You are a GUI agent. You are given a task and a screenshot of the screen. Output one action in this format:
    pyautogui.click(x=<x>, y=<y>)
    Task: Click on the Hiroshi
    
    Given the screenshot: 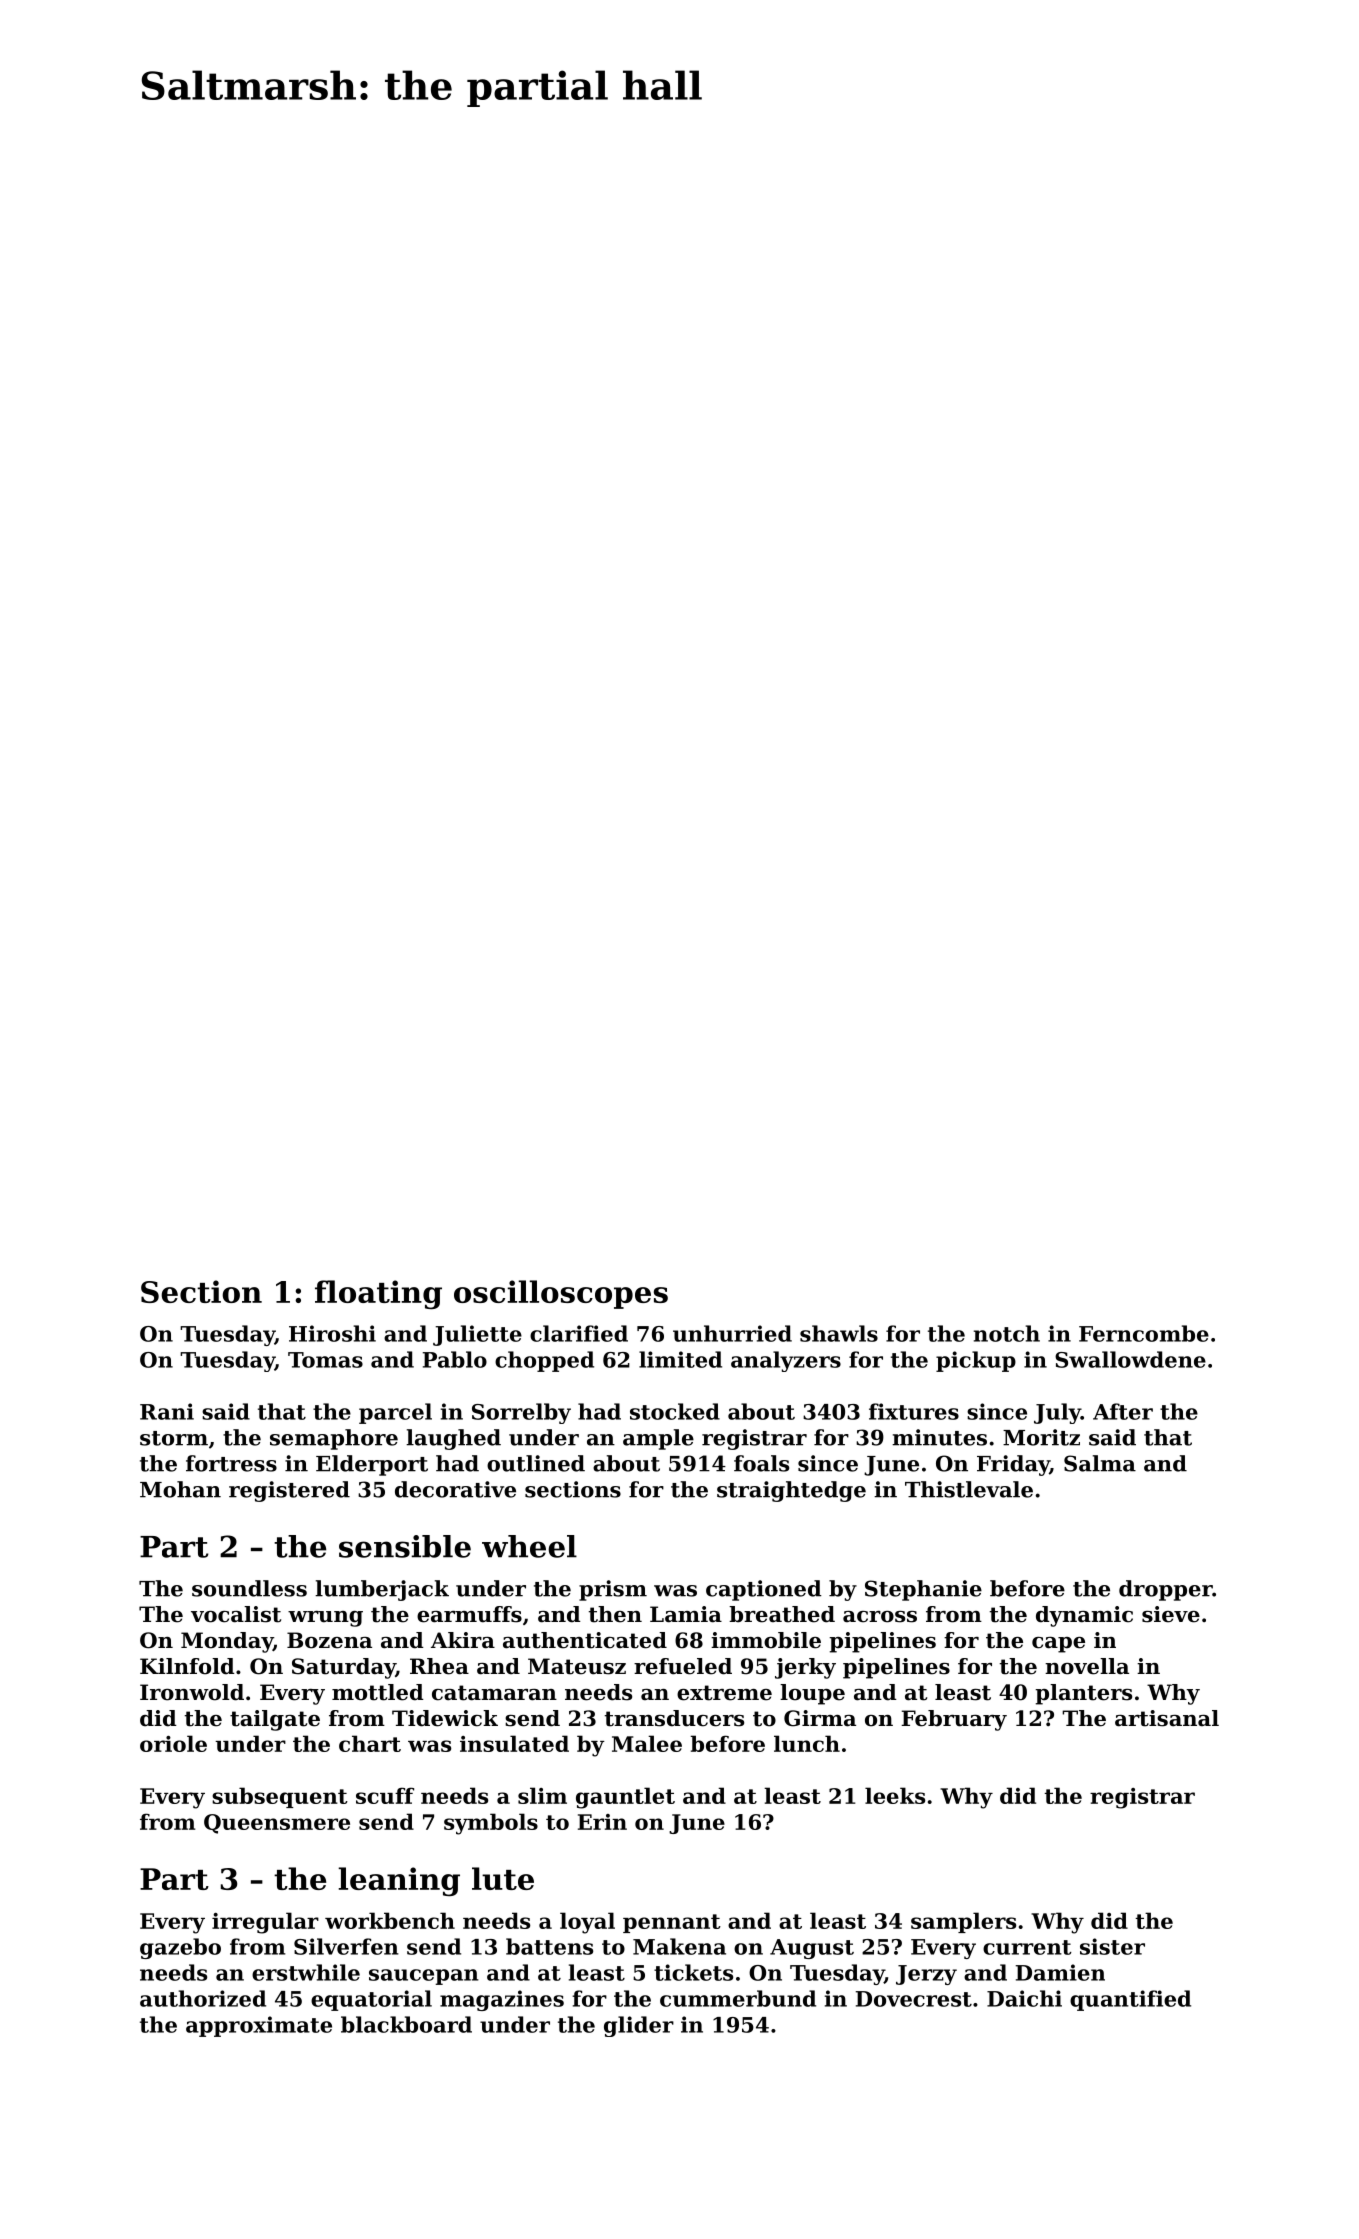 What is the action you would take?
    pyautogui.click(x=332, y=1333)
